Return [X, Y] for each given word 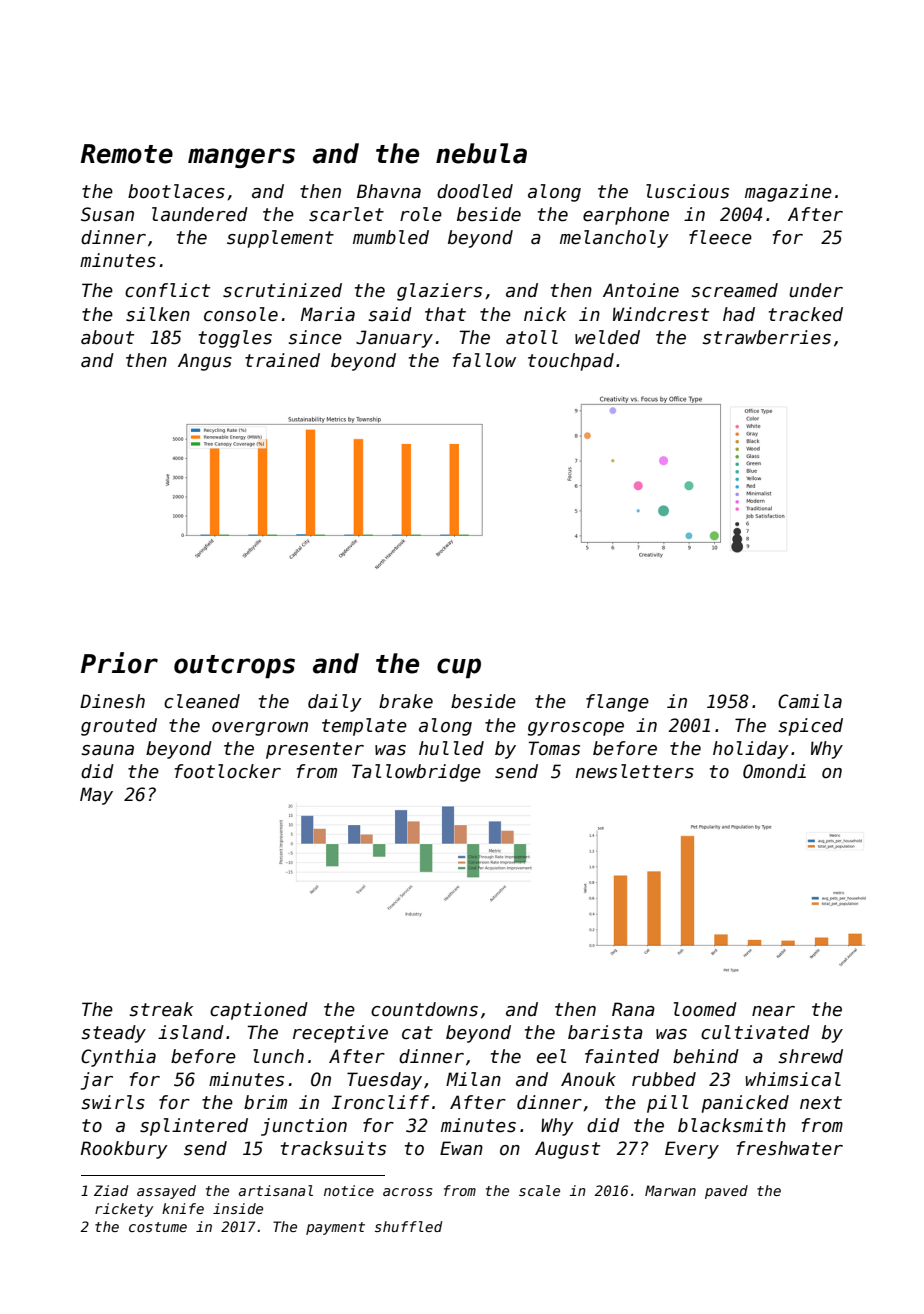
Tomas [554, 748]
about [107, 337]
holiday [751, 750]
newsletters [634, 771]
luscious [687, 191]
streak [161, 1009]
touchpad [571, 362]
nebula [481, 153]
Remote [127, 154]
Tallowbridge [416, 773]
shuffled [408, 1226]
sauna [107, 750]
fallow [484, 360]
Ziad [111, 1190]
